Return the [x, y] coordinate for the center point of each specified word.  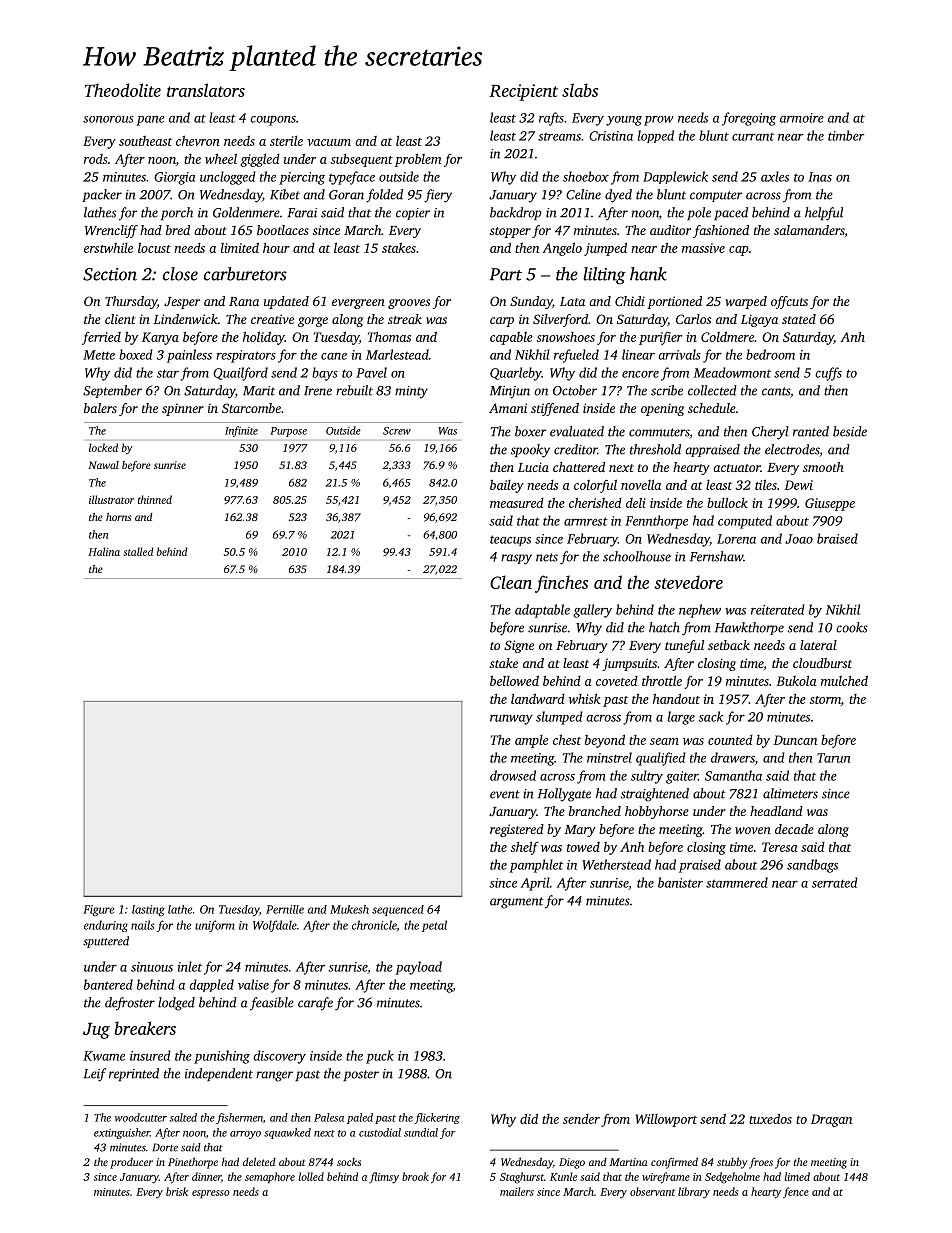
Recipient [523, 92]
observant [652, 1191]
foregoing [749, 119]
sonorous [108, 119]
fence [796, 1192]
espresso [211, 1194]
